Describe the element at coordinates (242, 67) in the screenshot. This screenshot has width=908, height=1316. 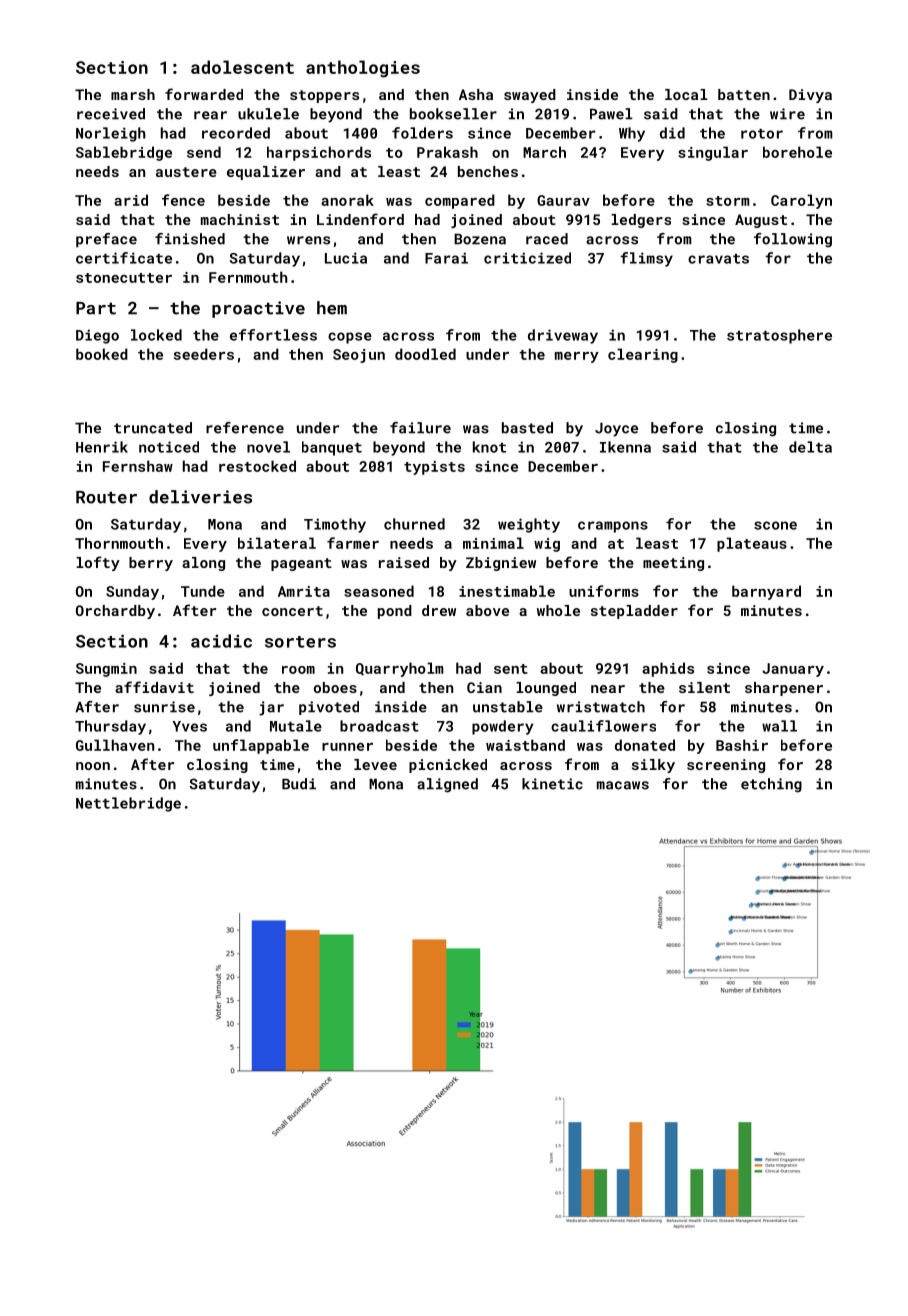
I see `adolescent` at that location.
